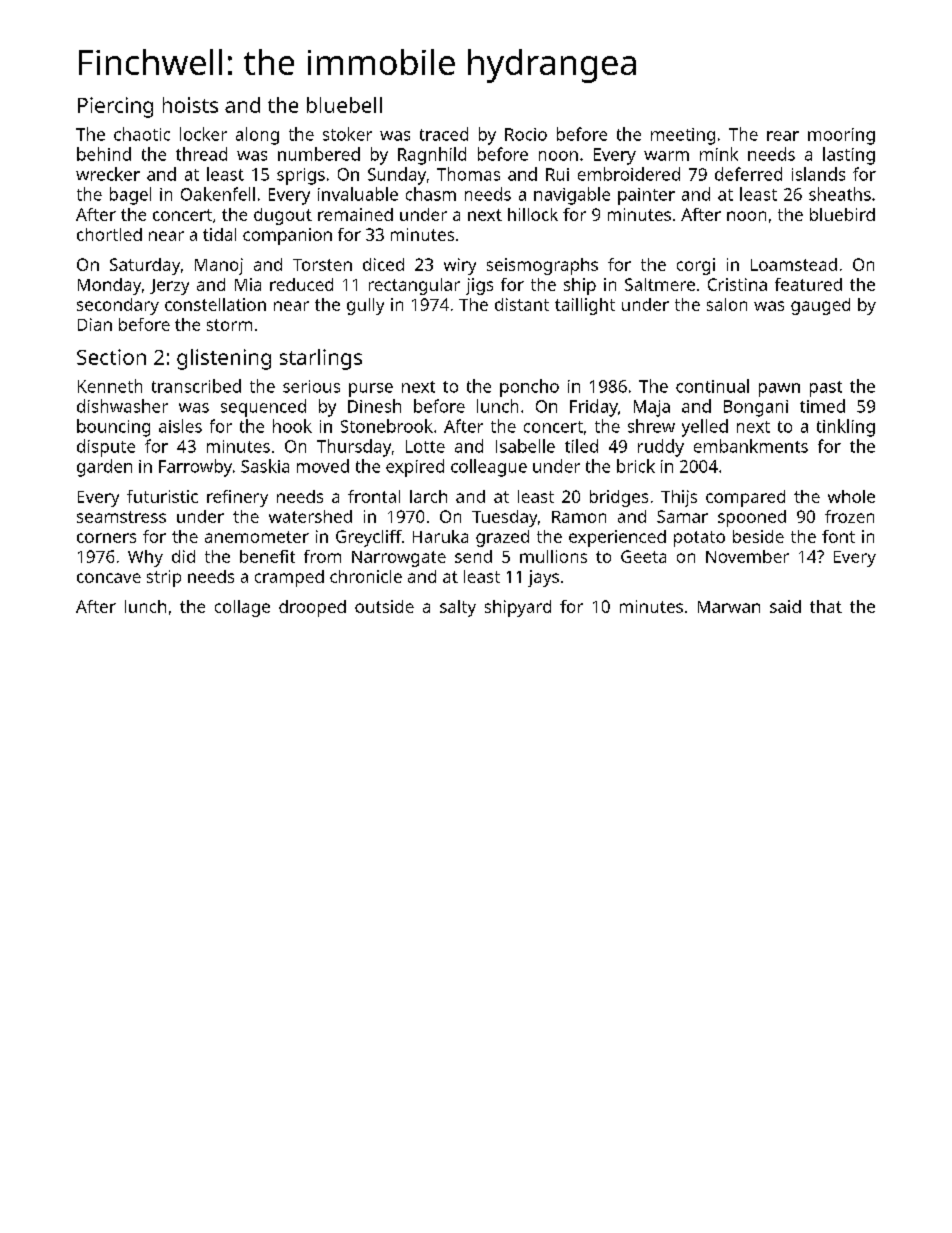  Describe the element at coordinates (745, 498) in the screenshot. I see `compared` at that location.
